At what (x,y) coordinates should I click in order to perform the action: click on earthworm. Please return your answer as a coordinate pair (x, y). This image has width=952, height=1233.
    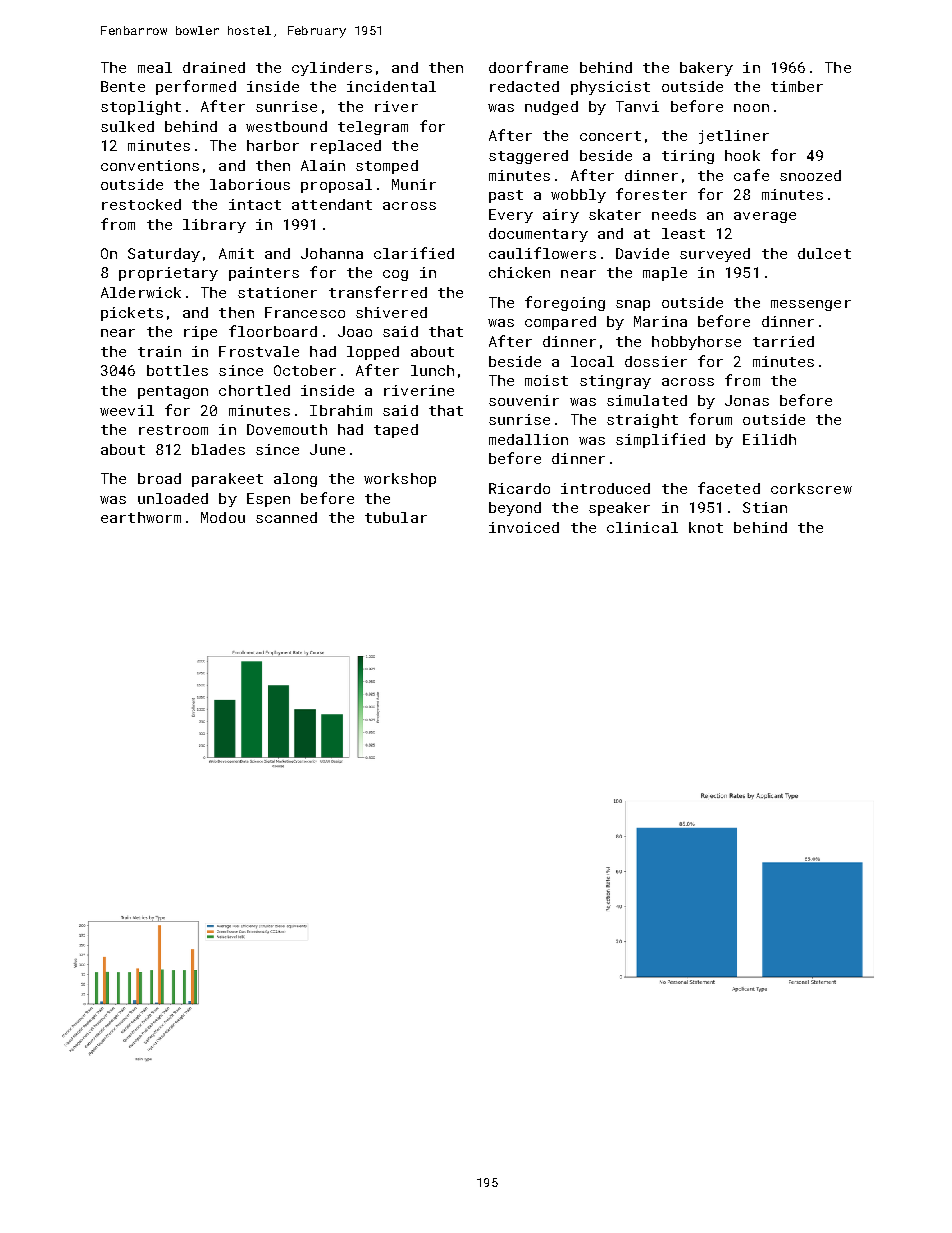
    Looking at the image, I should click on (141, 517).
